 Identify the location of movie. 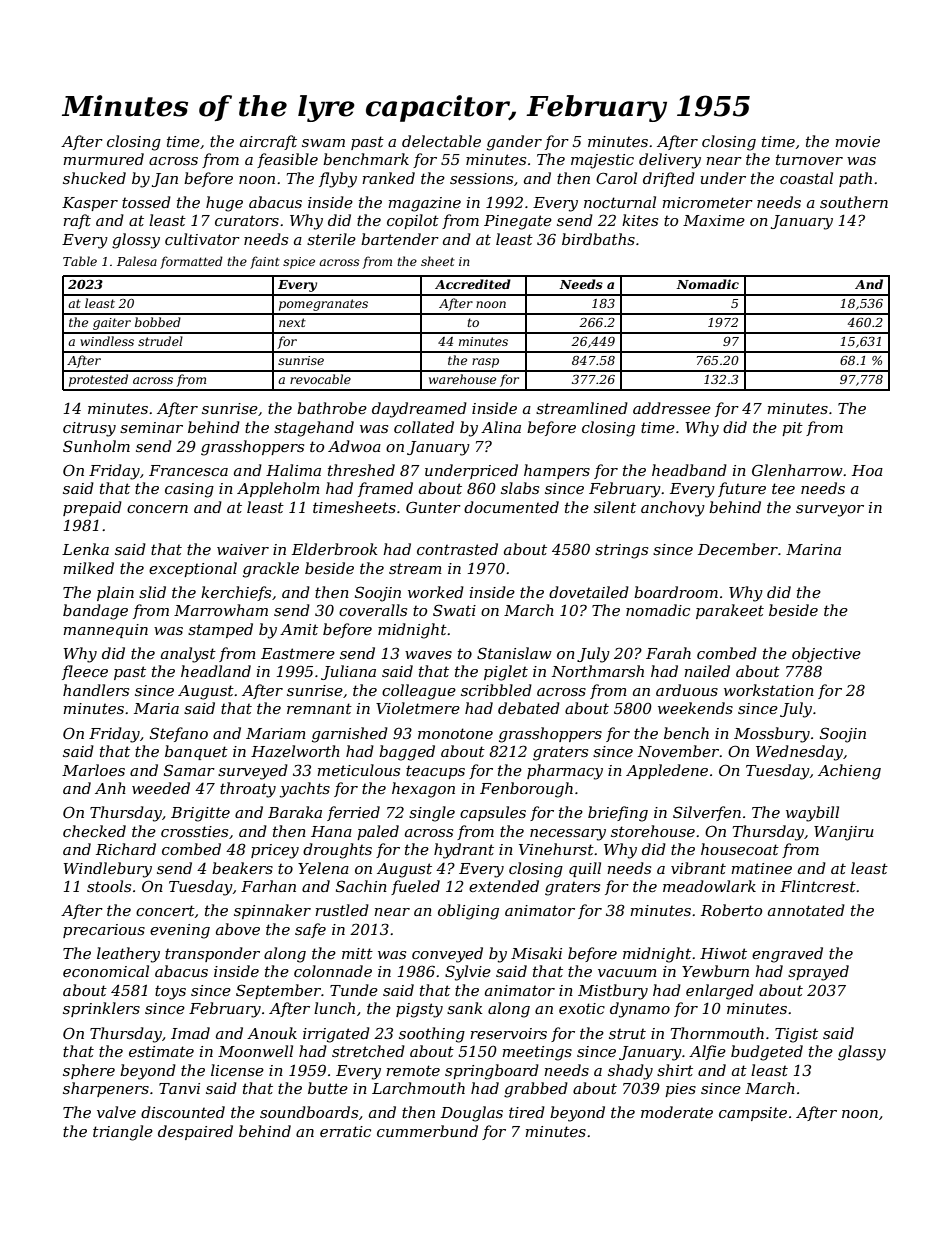
(857, 141).
